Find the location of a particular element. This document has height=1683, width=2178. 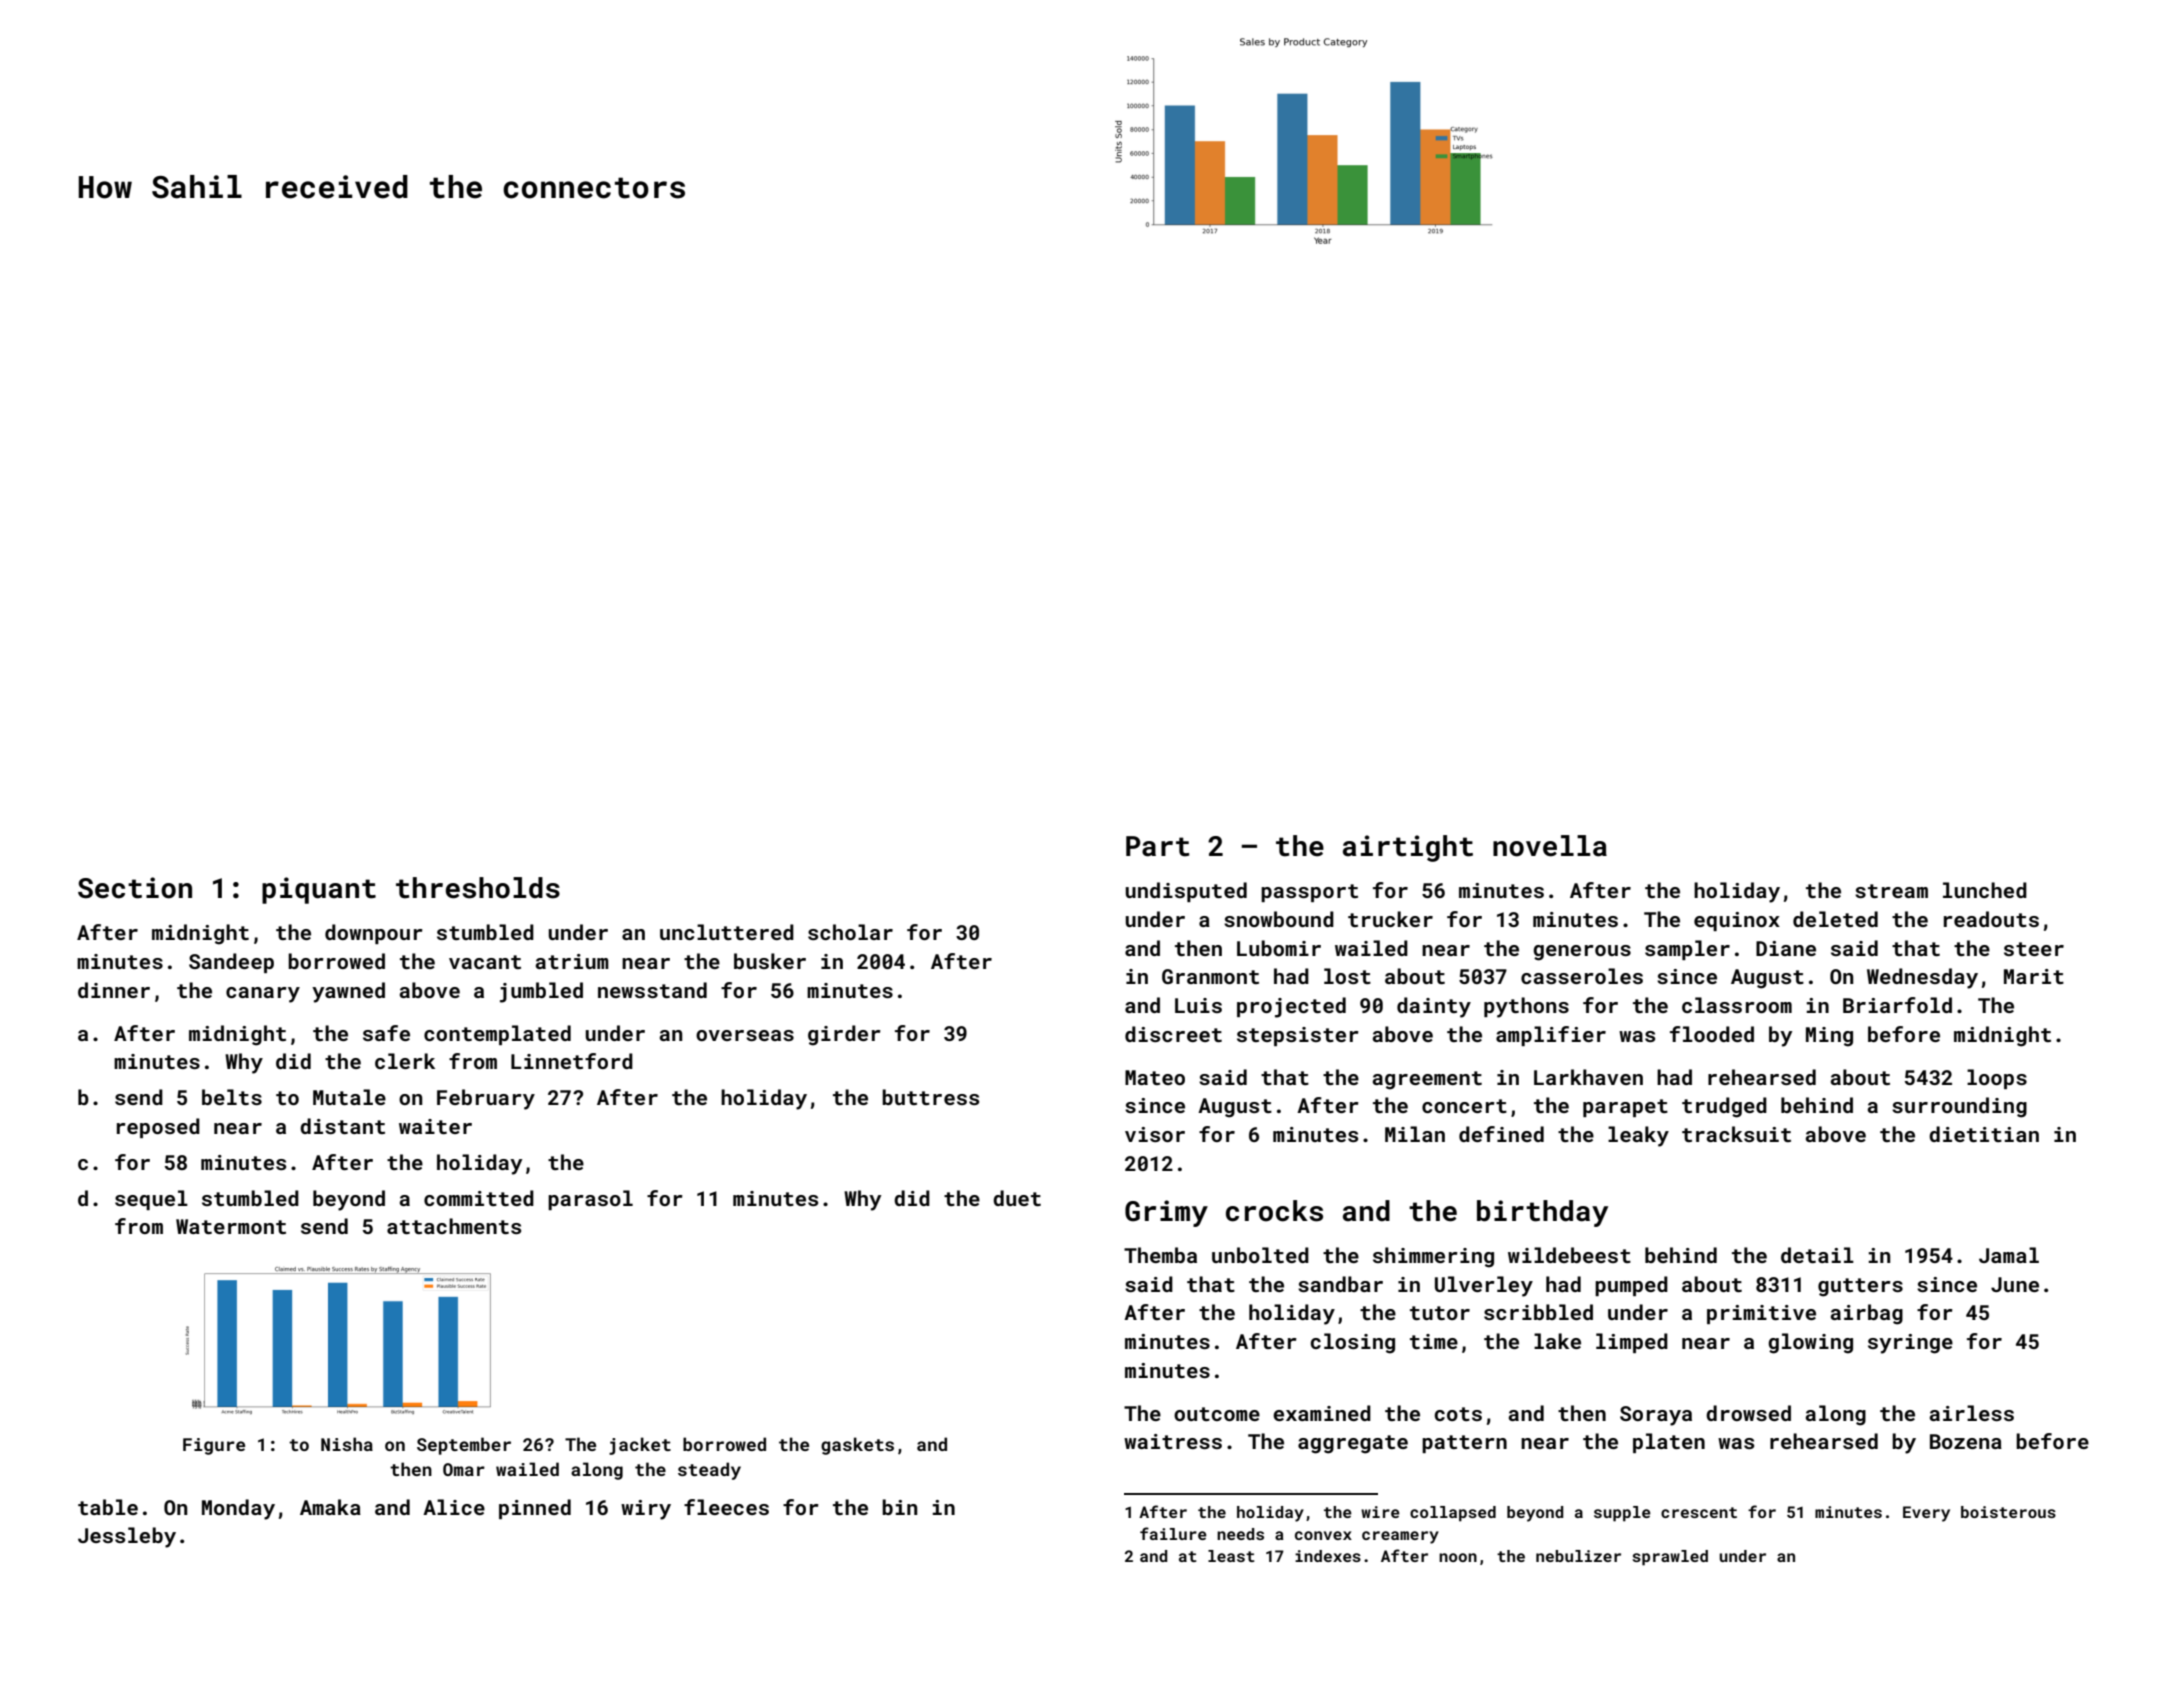

discreet is located at coordinates (1173, 1034).
